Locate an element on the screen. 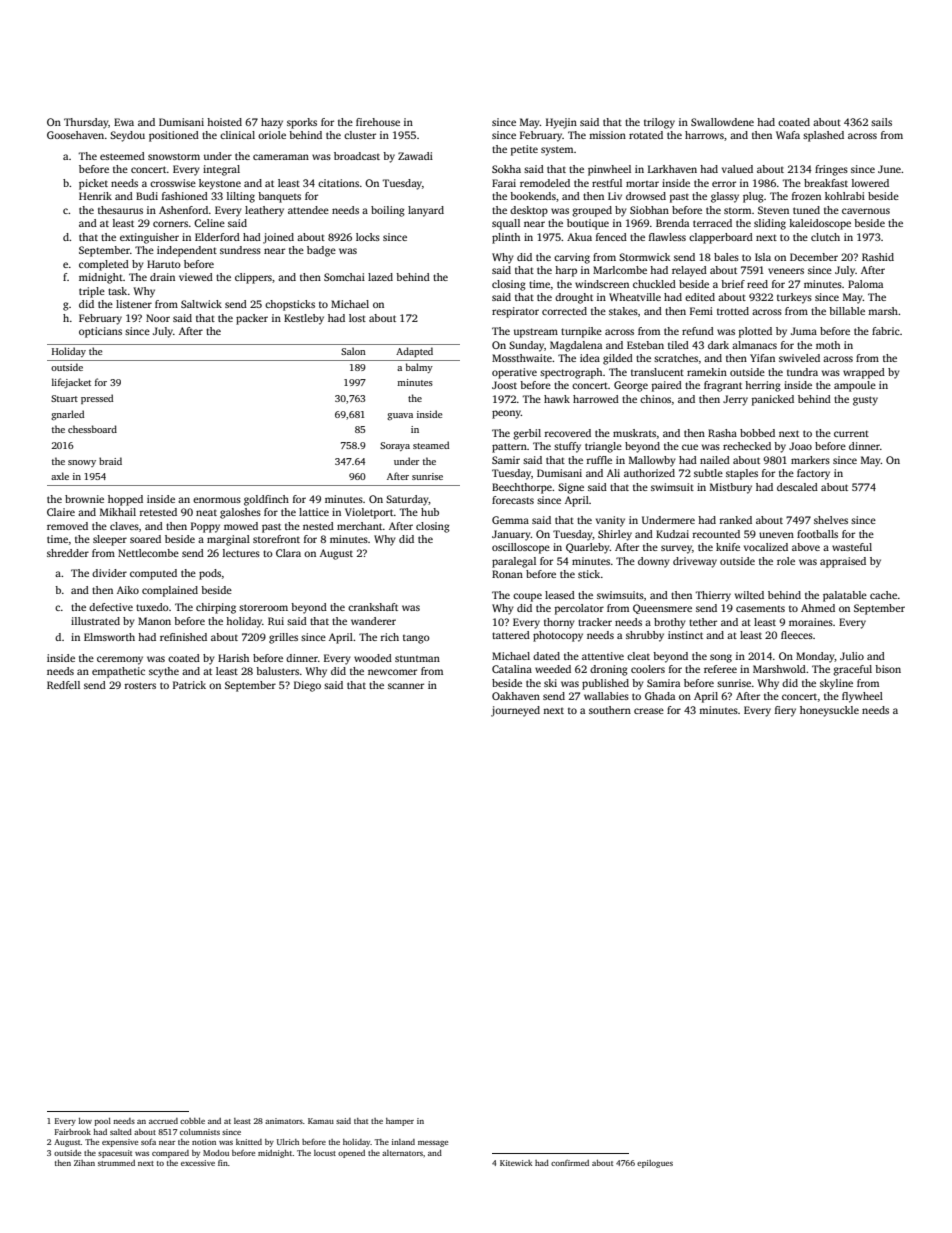  hamper is located at coordinates (400, 1122).
